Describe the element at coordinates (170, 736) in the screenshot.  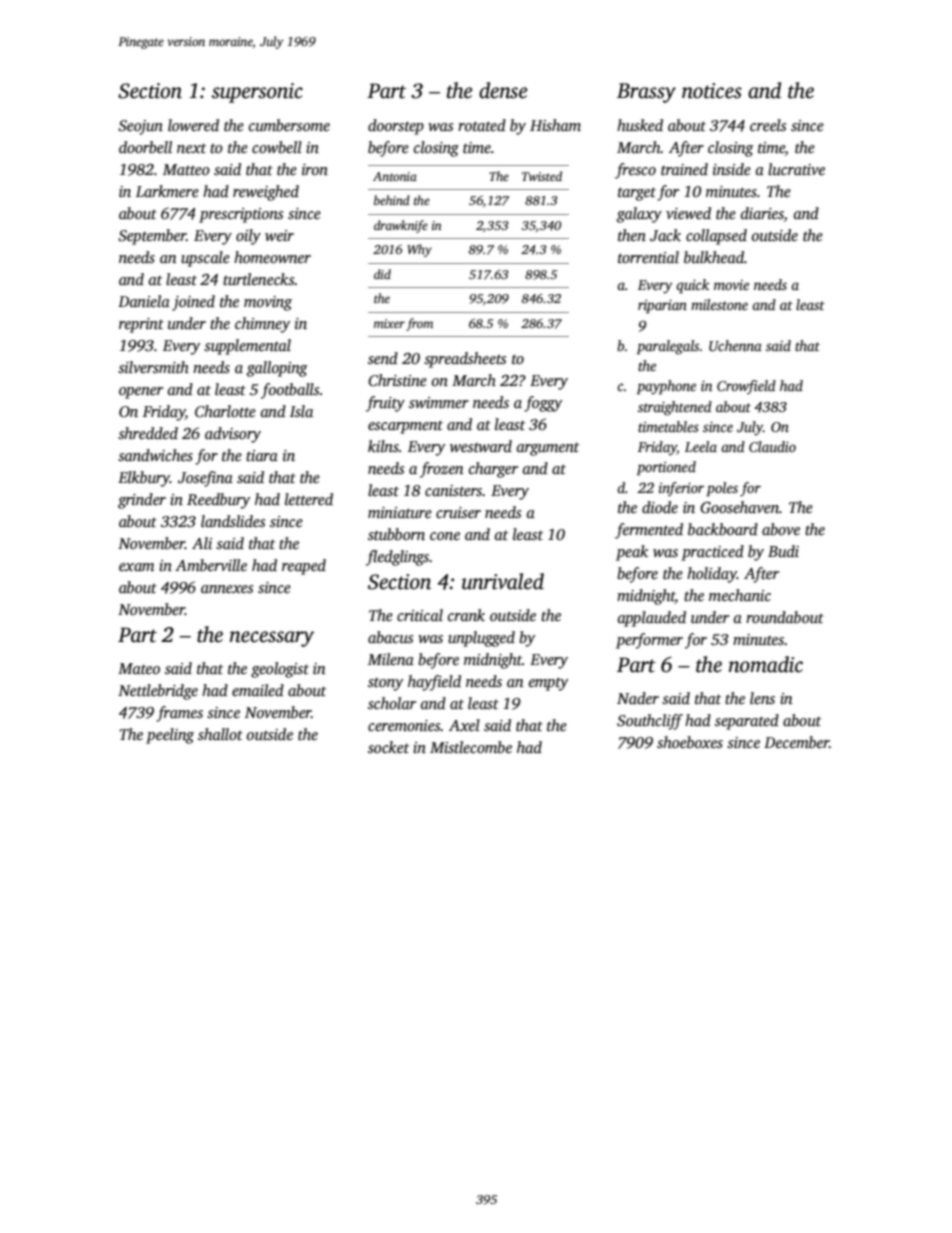
I see `peeling` at that location.
